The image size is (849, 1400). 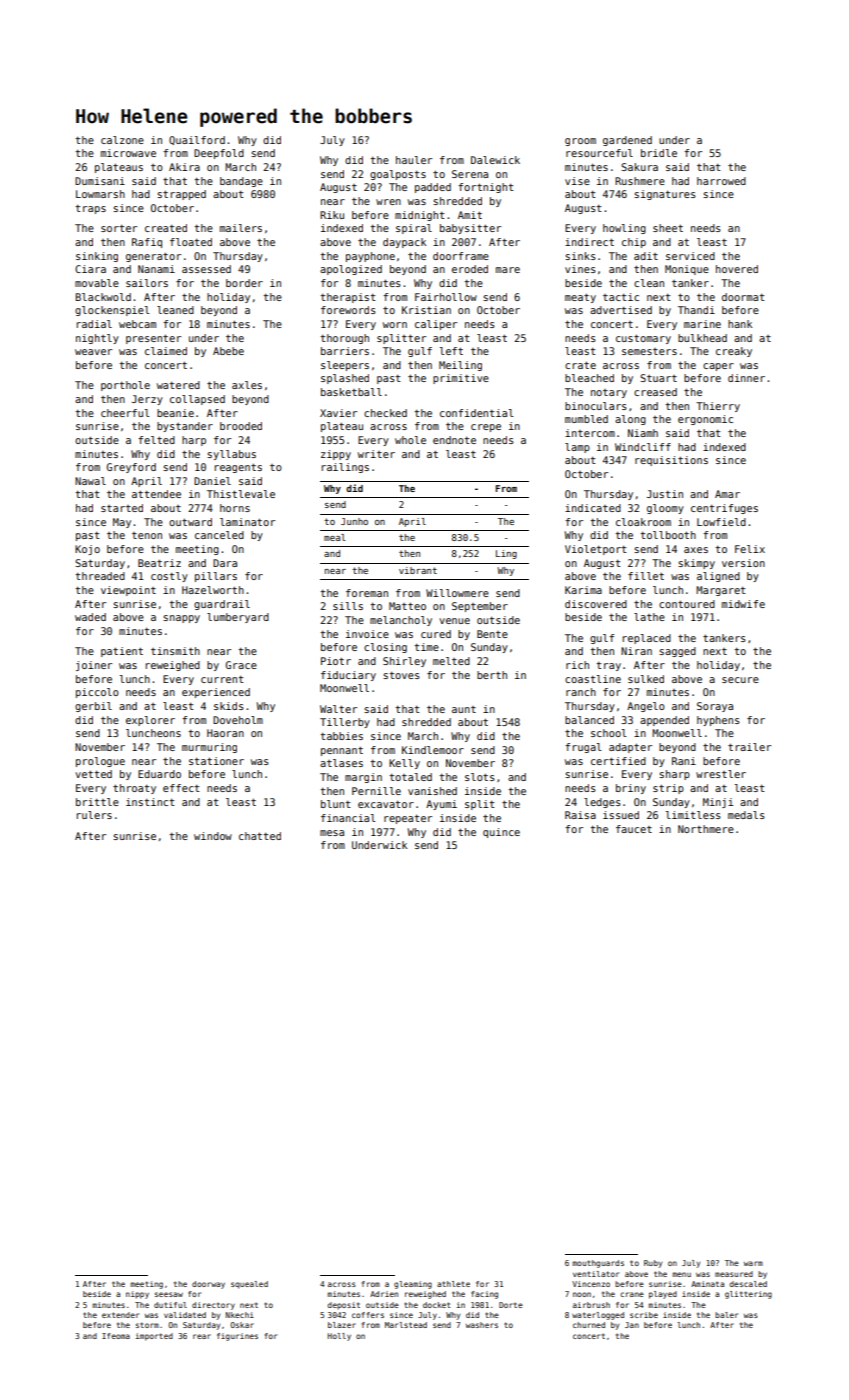 What do you see at coordinates (406, 1325) in the screenshot?
I see `Marlstead` at bounding box center [406, 1325].
